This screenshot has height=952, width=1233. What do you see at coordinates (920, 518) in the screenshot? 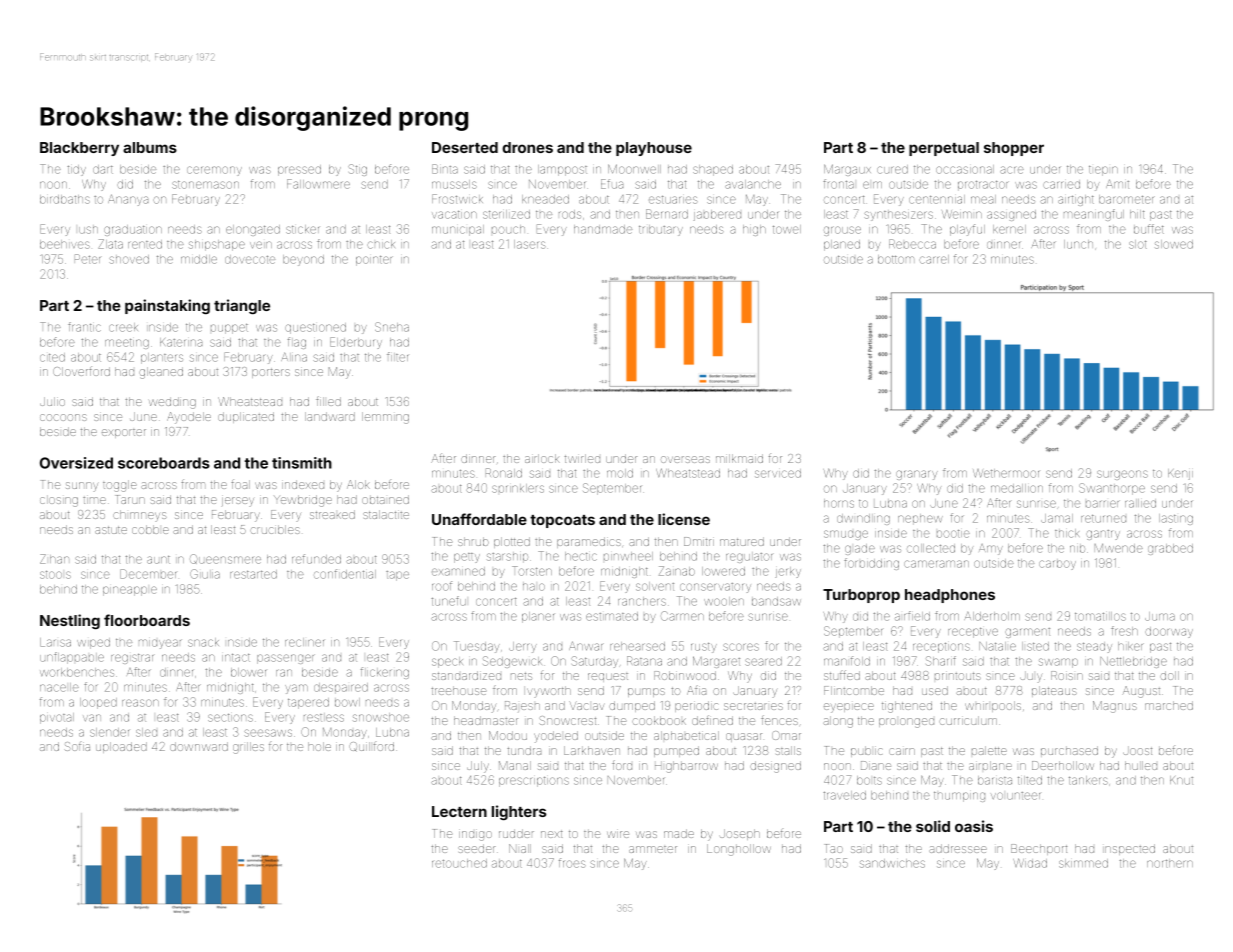
I see `nephew` at bounding box center [920, 518].
